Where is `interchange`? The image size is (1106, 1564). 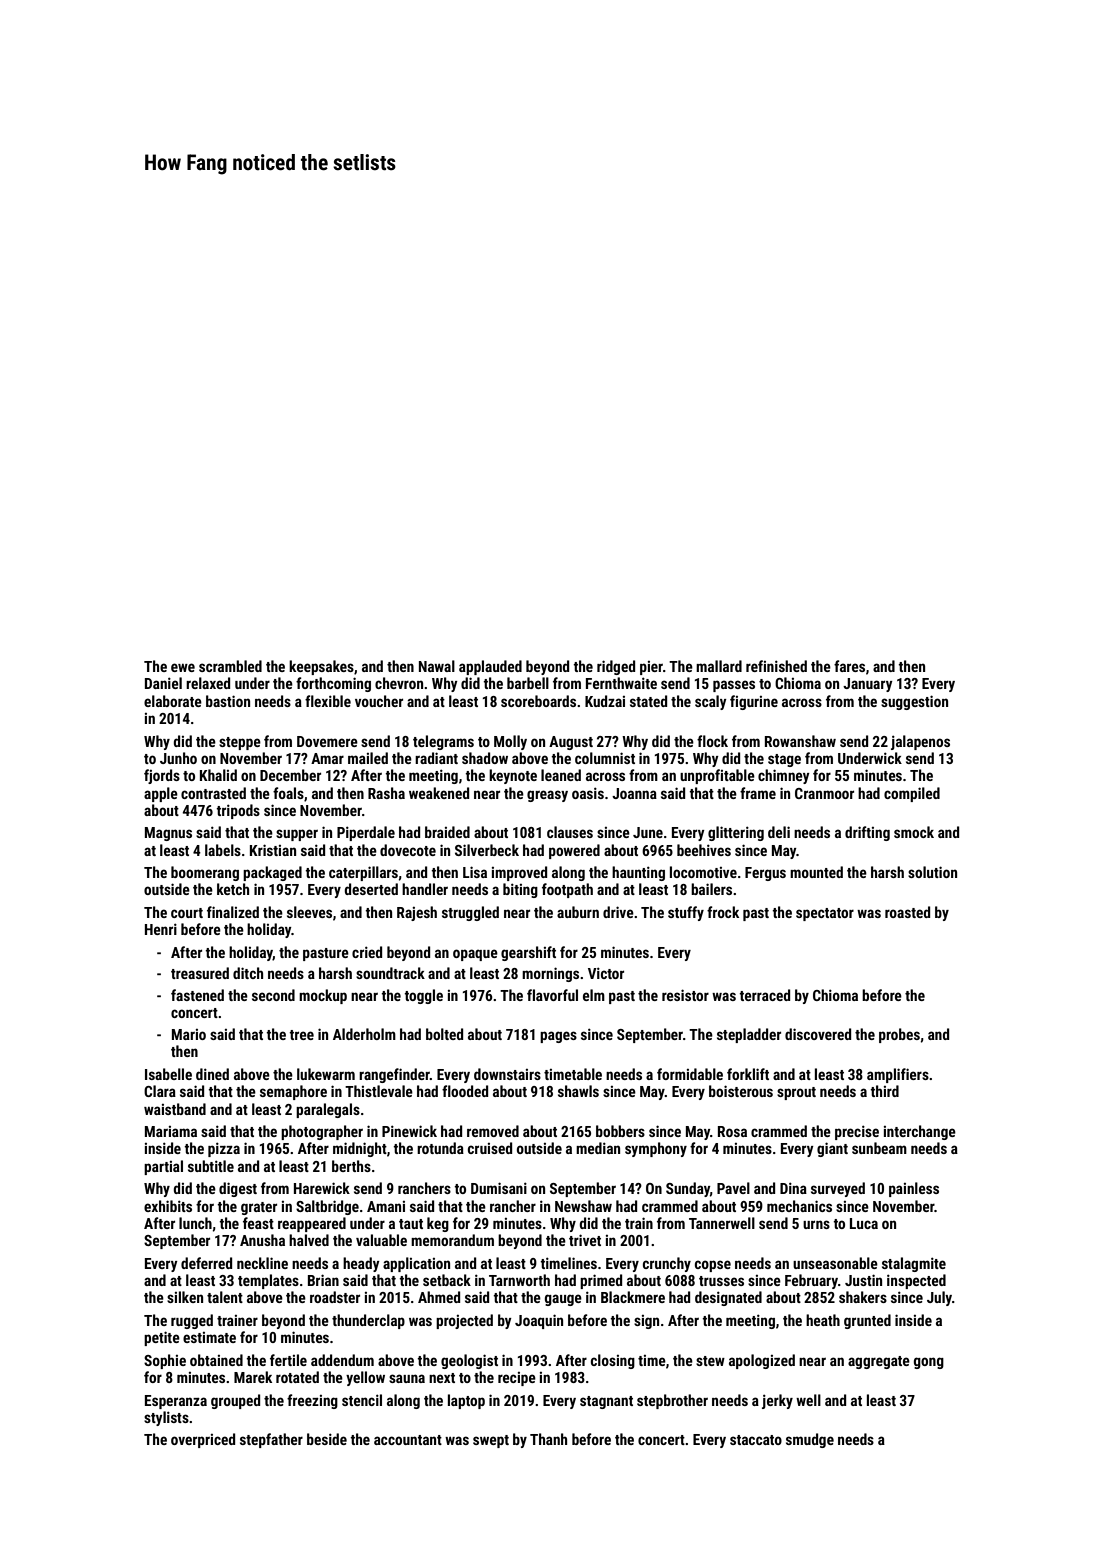 interchange is located at coordinates (920, 1132).
